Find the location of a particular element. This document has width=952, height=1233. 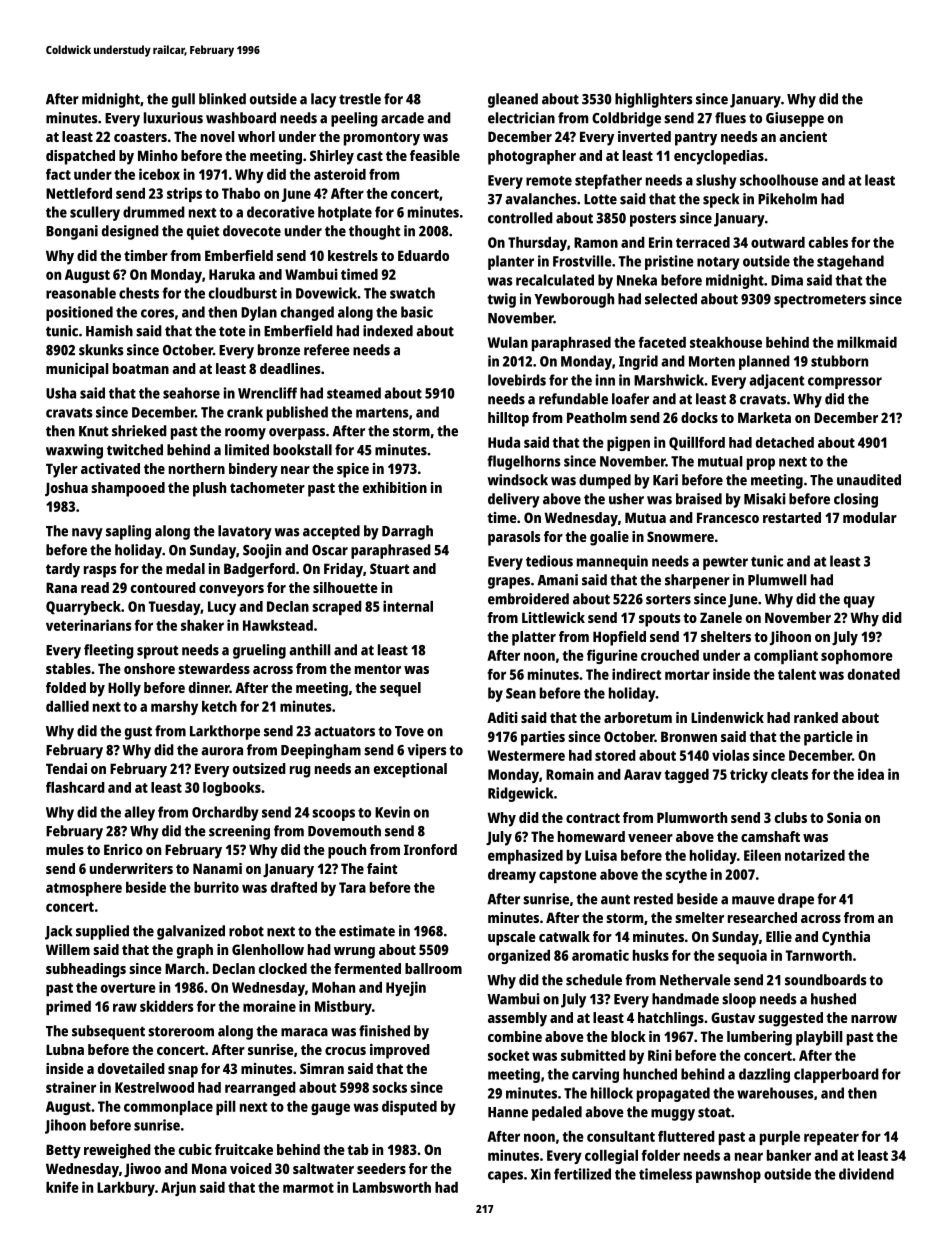

vipers is located at coordinates (427, 751).
